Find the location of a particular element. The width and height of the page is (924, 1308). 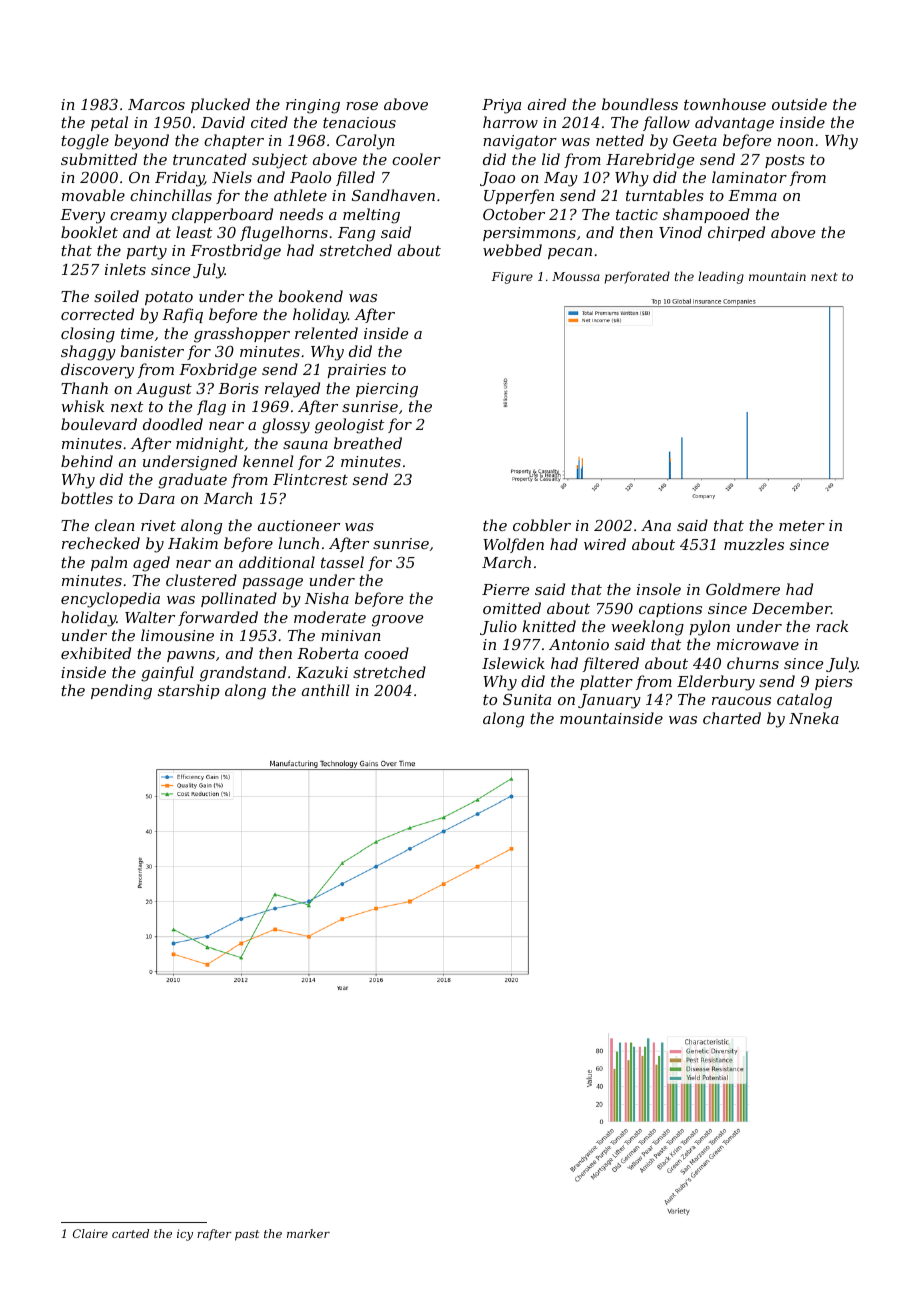

Nneka is located at coordinates (814, 718).
